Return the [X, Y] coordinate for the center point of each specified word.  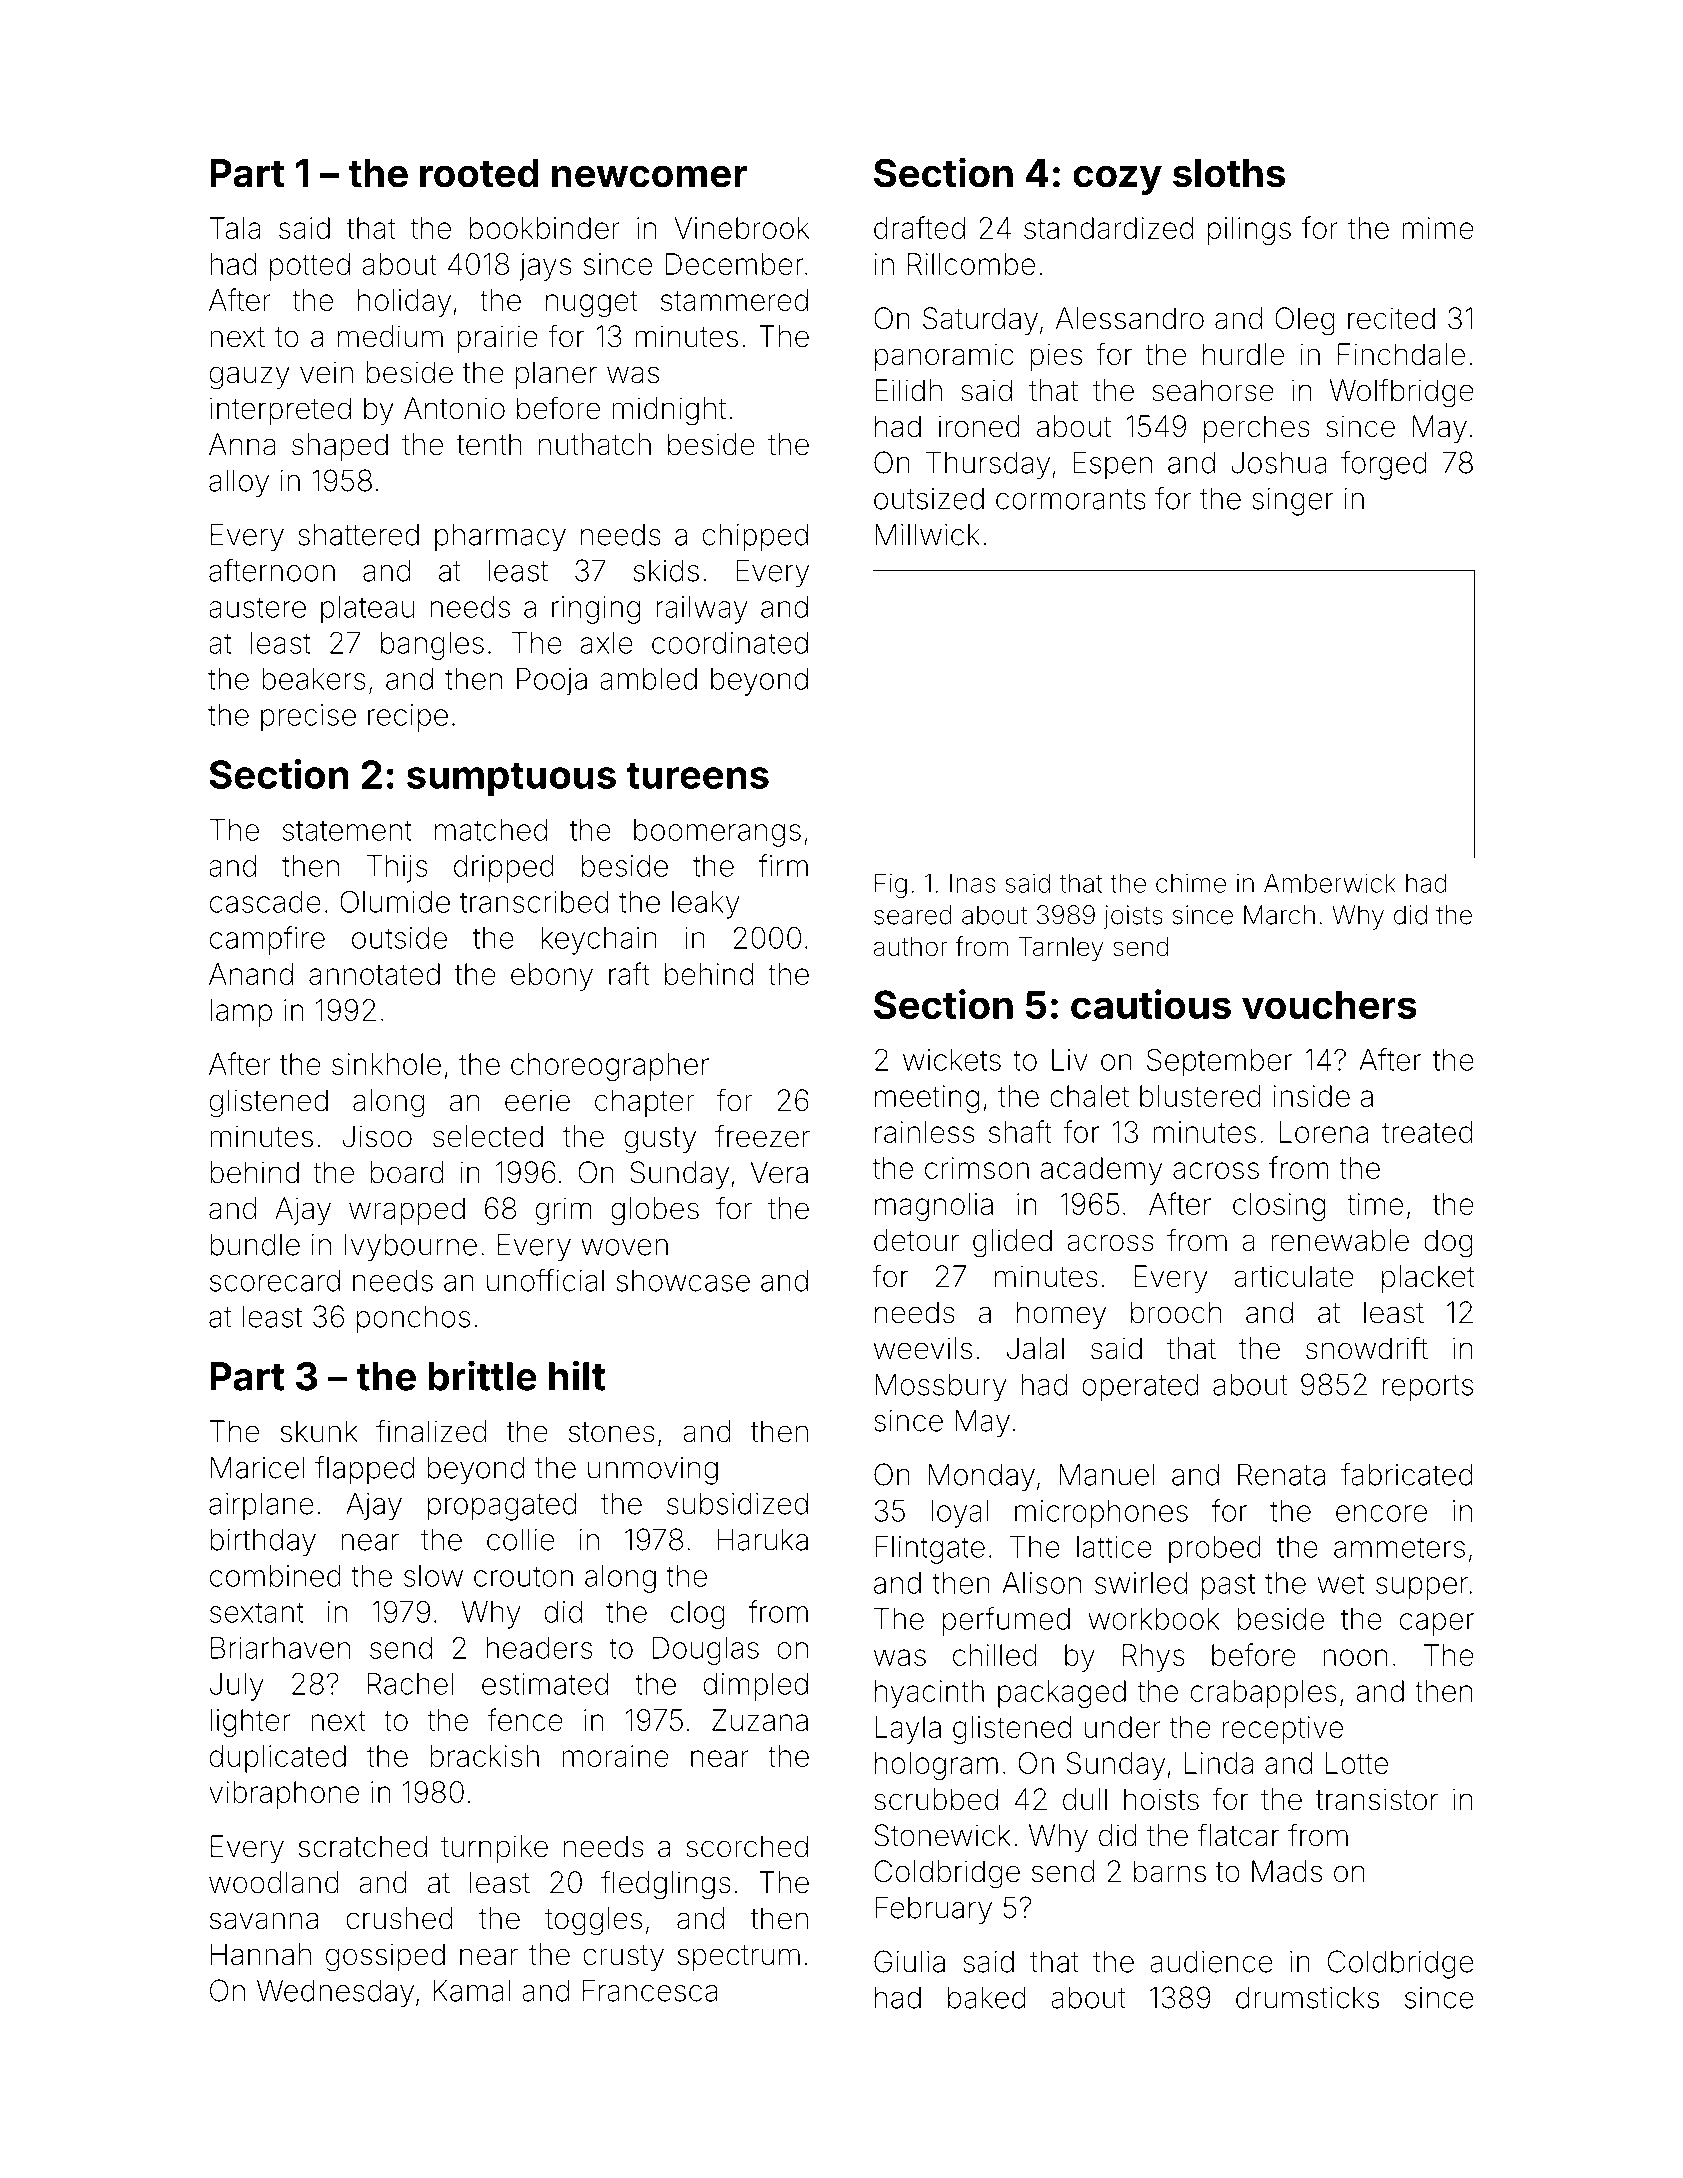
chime [1191, 883]
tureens [697, 775]
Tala [235, 228]
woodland [274, 1882]
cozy [1117, 180]
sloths [1229, 173]
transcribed [534, 902]
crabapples [1264, 1694]
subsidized [737, 1503]
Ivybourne [411, 1247]
